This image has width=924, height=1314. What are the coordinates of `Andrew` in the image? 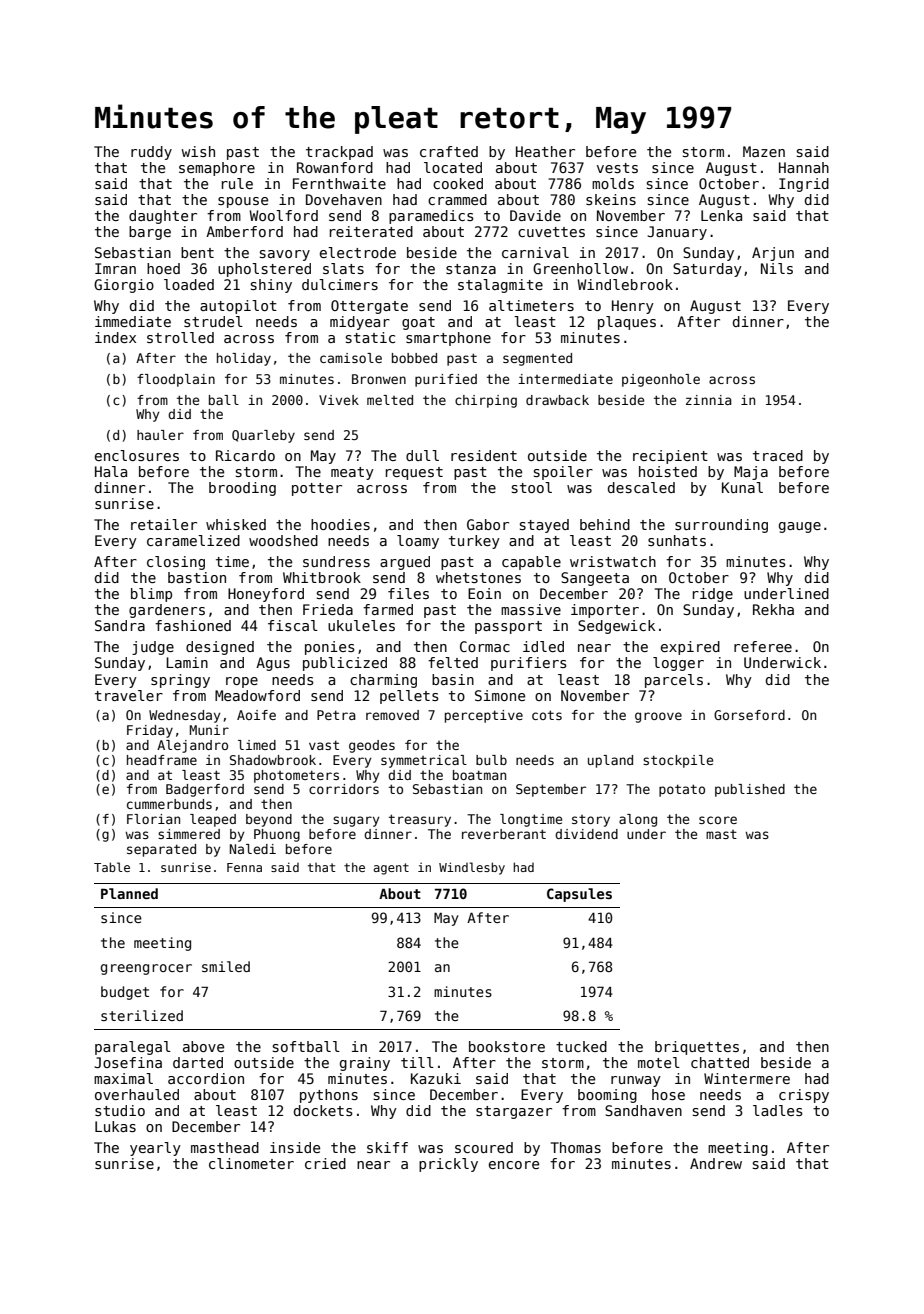 It's located at (716, 1163).
